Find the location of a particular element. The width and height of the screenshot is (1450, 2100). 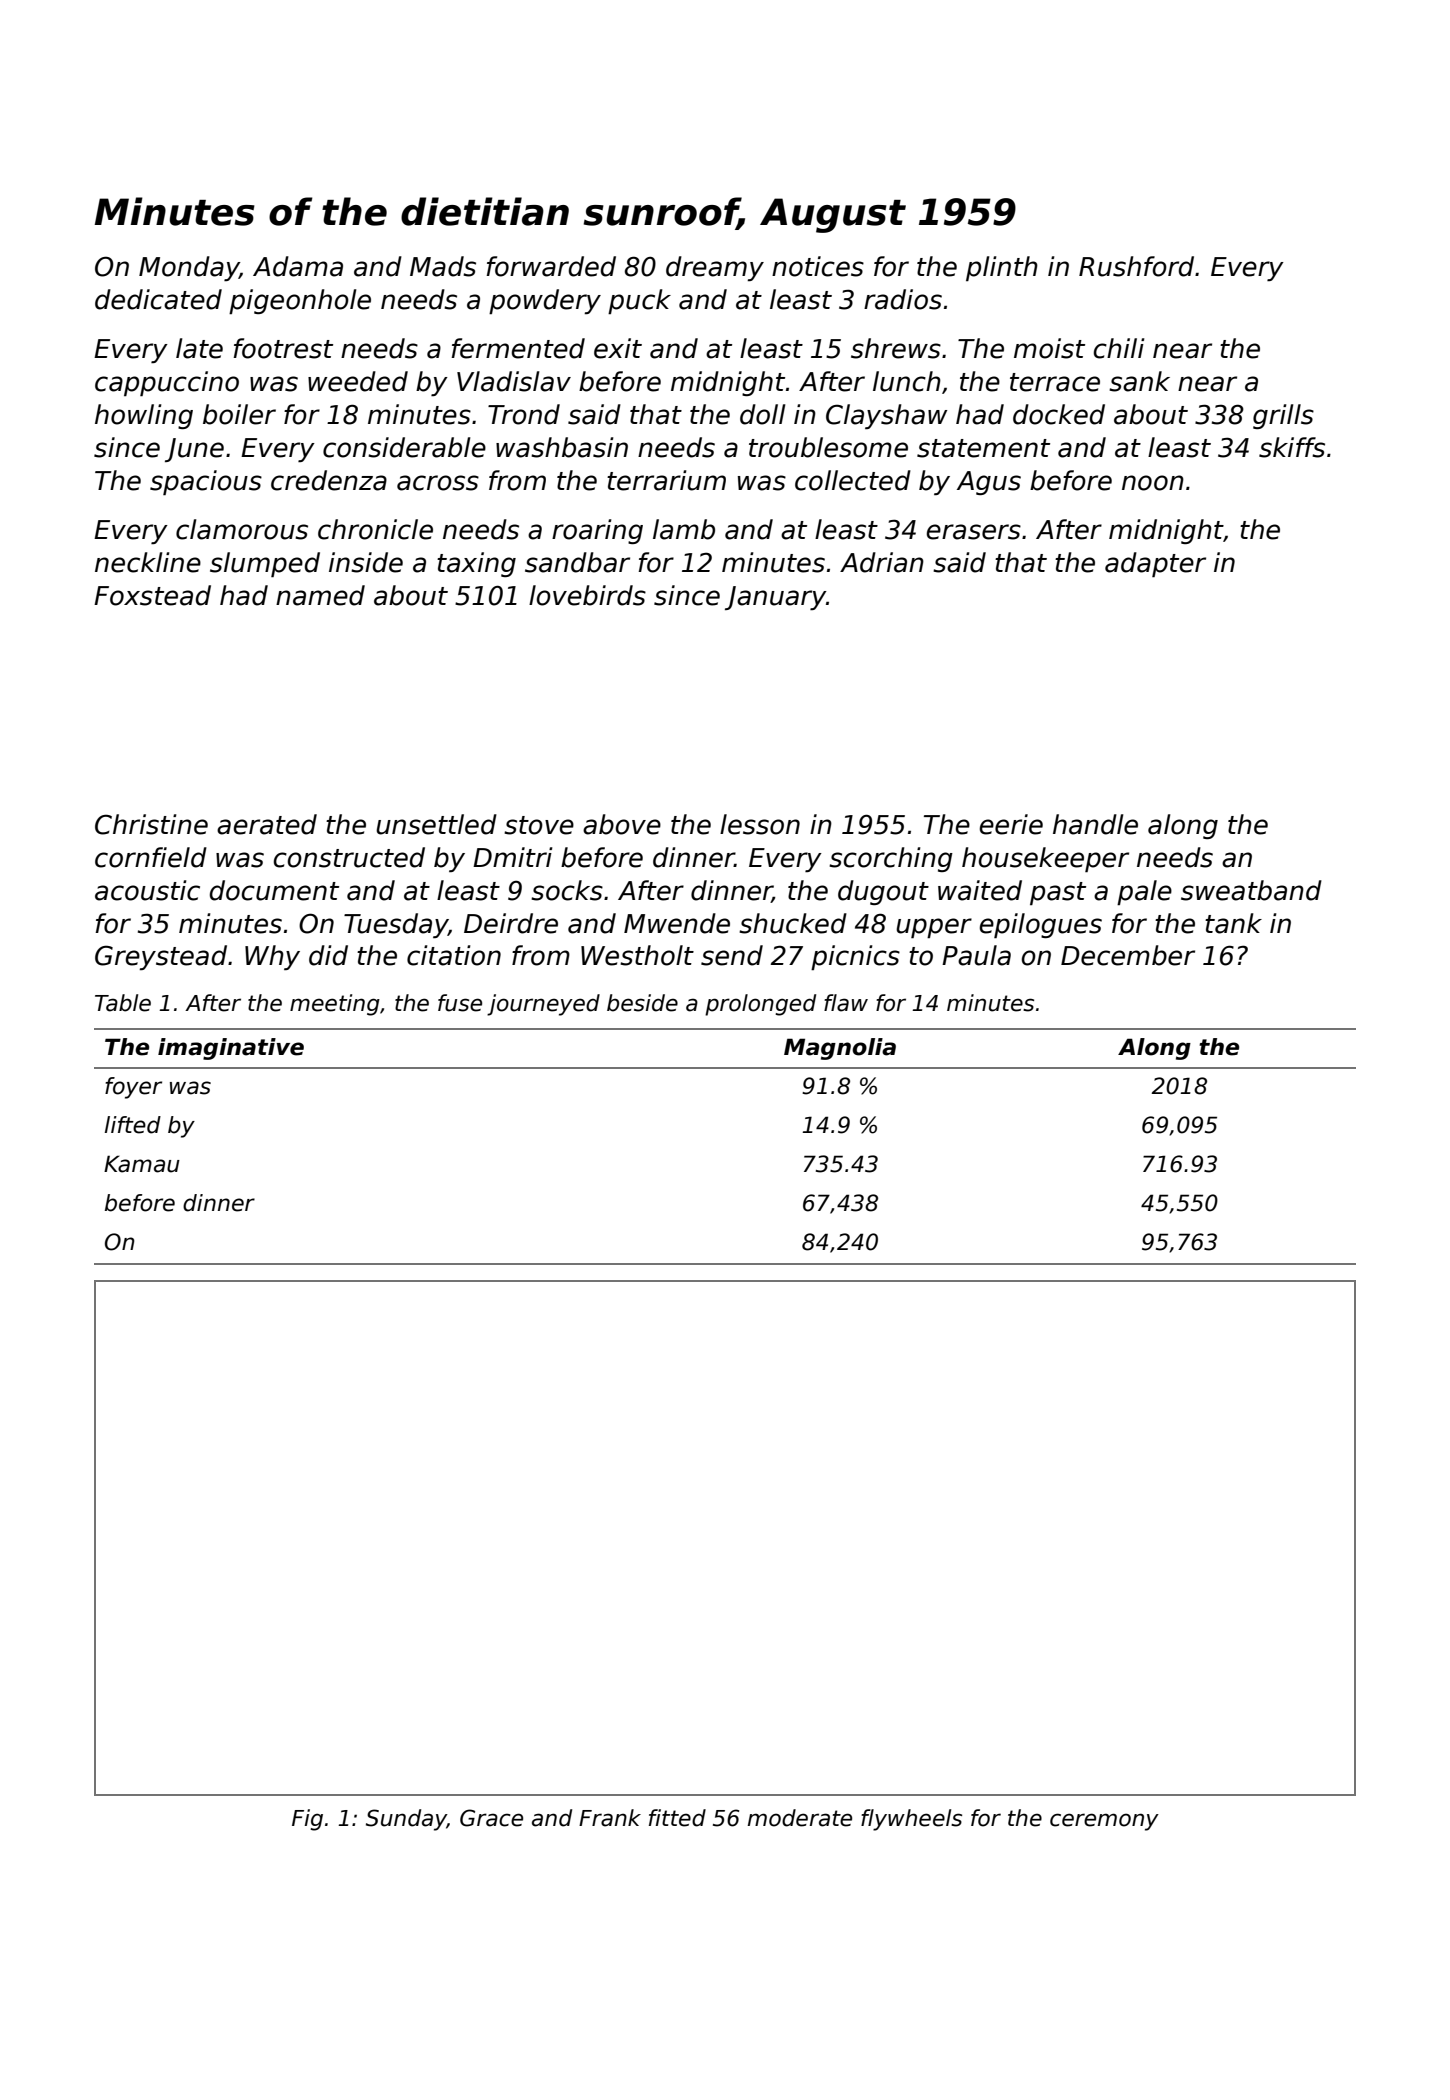

boiler is located at coordinates (239, 414).
